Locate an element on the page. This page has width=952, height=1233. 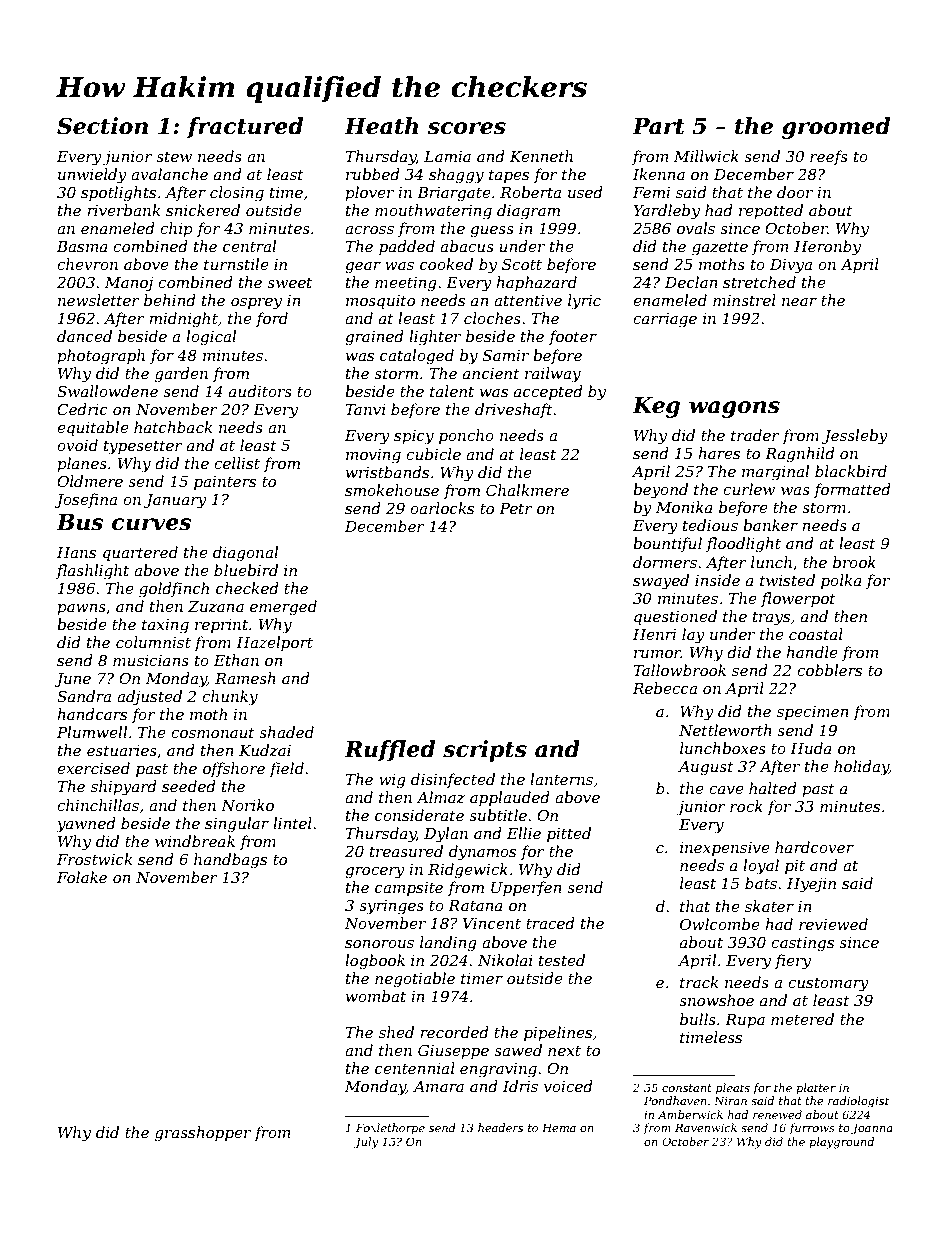
grasshopper is located at coordinates (203, 1134).
